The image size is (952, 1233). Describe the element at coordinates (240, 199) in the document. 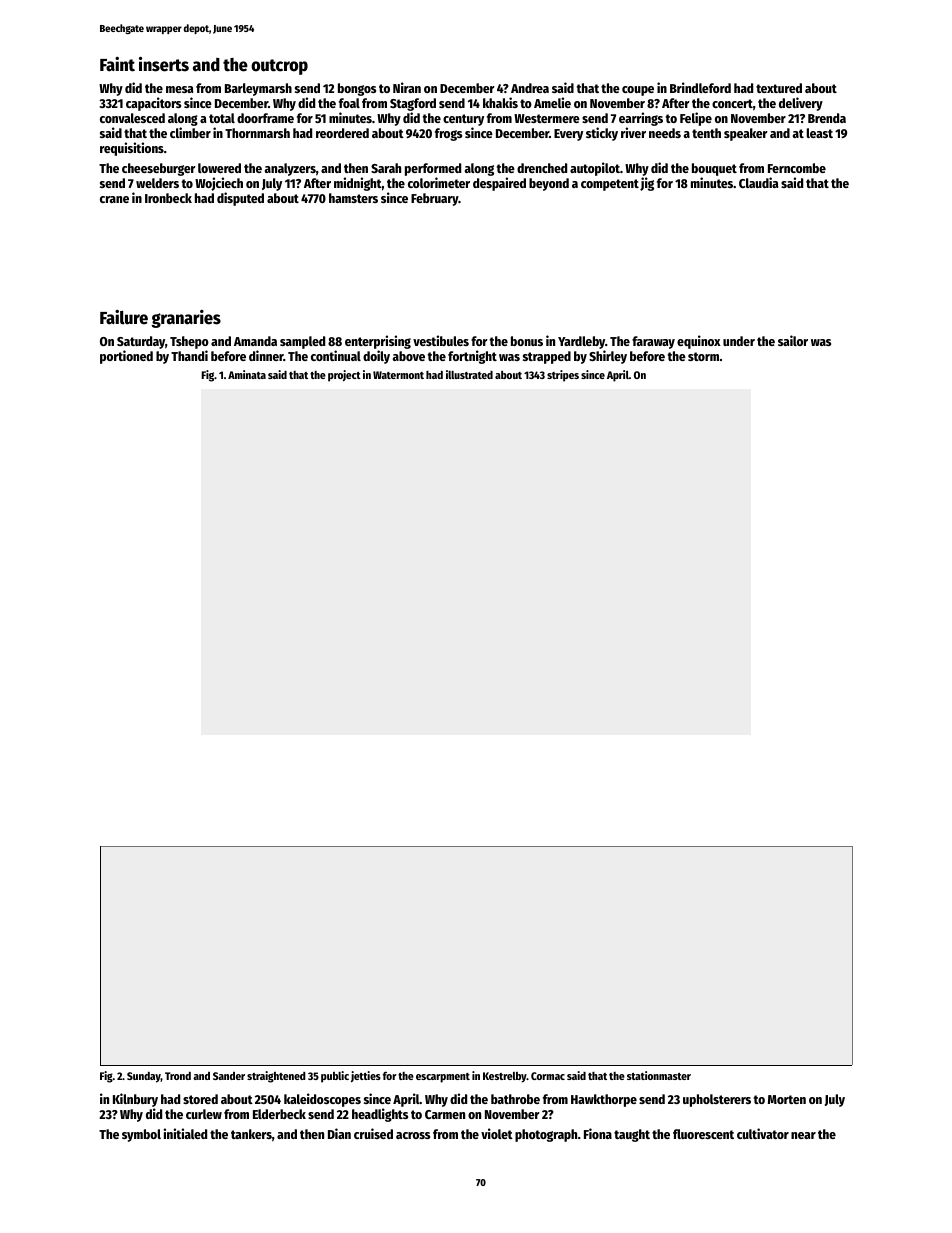

I see `disputed` at that location.
